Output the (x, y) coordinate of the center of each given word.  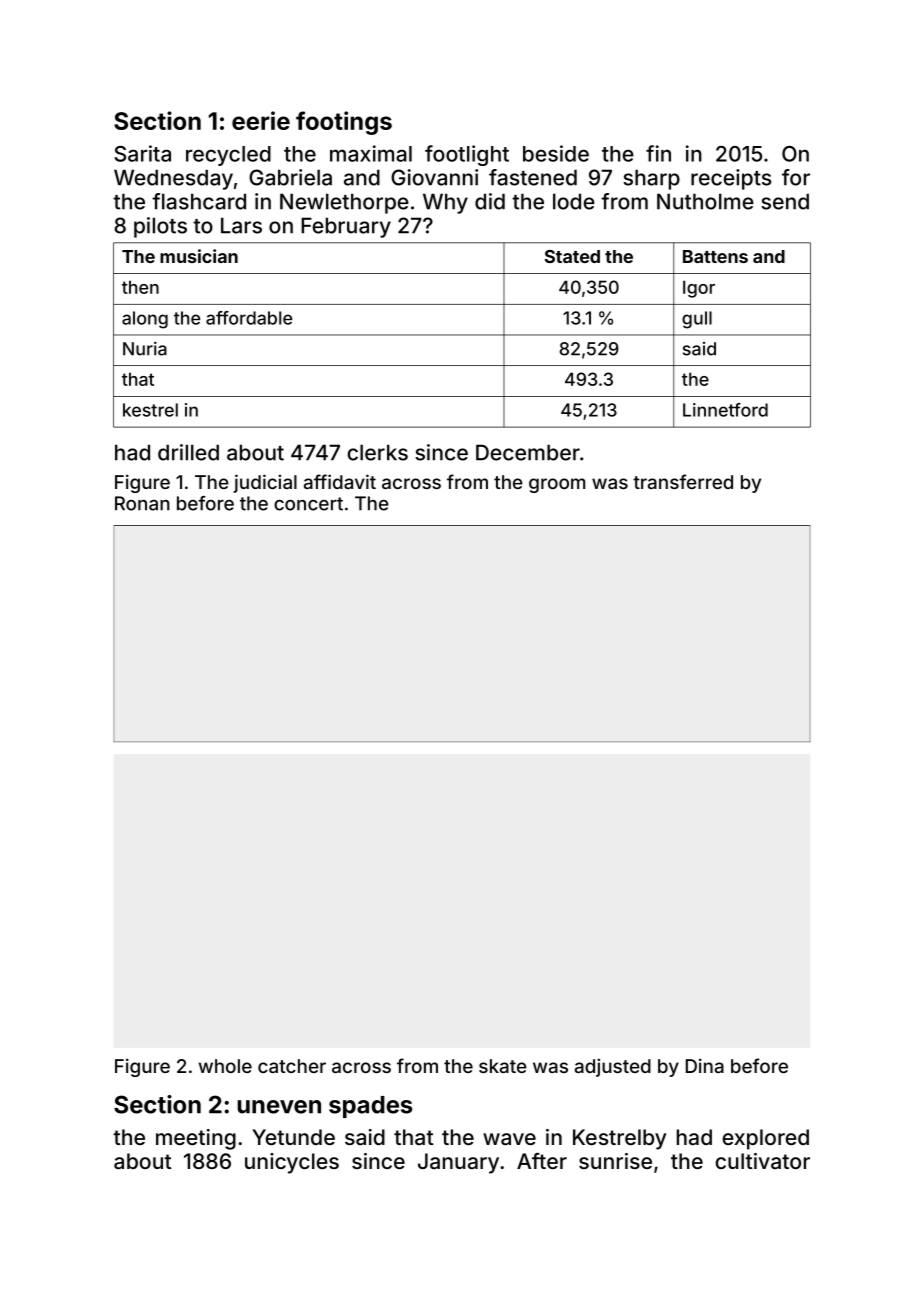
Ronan (142, 503)
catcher (292, 1066)
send (785, 201)
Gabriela (290, 177)
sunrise (615, 1161)
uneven (279, 1107)
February (346, 227)
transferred (683, 481)
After (542, 1161)
